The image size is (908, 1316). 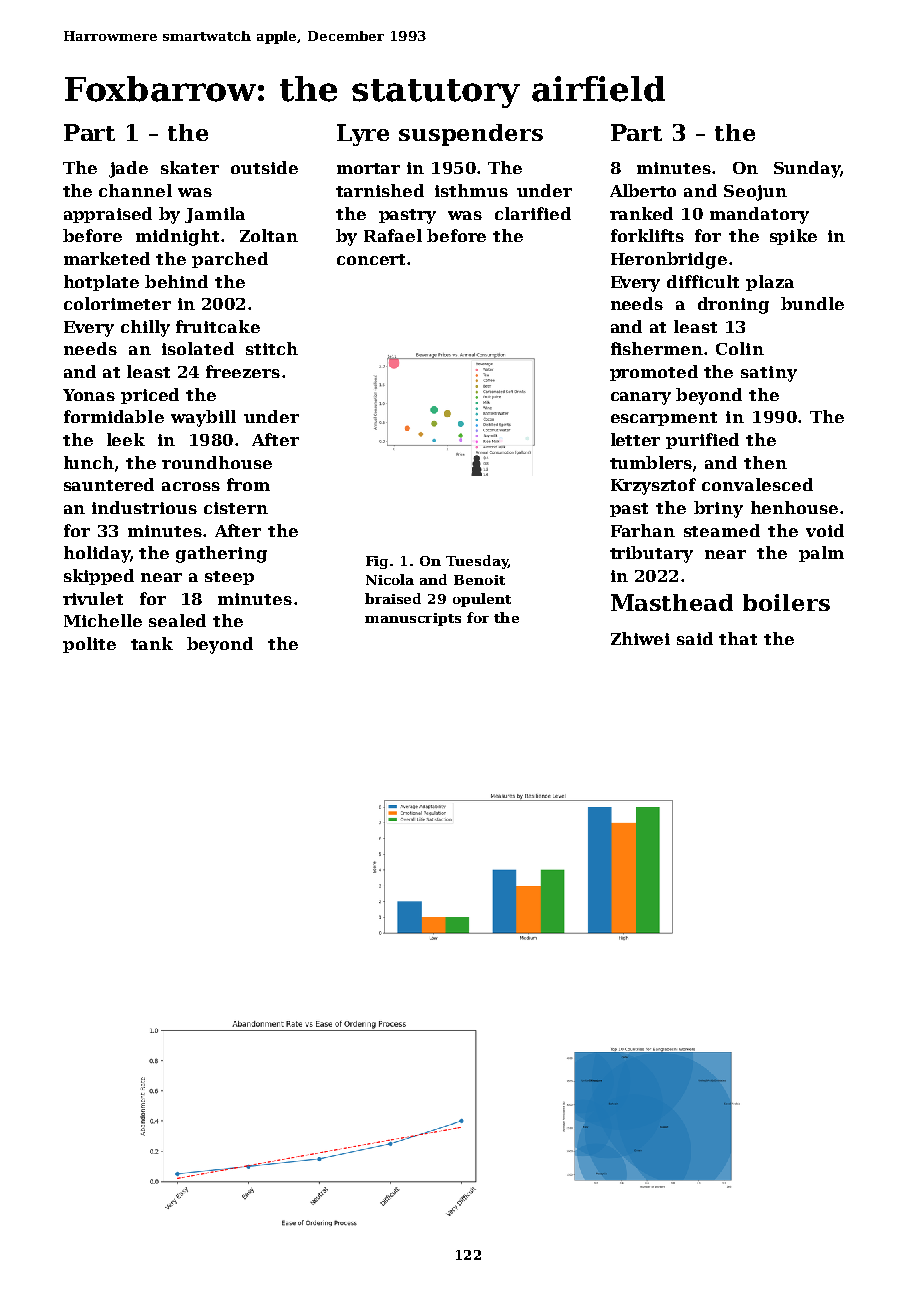 What do you see at coordinates (363, 135) in the image?
I see `Lyre` at bounding box center [363, 135].
